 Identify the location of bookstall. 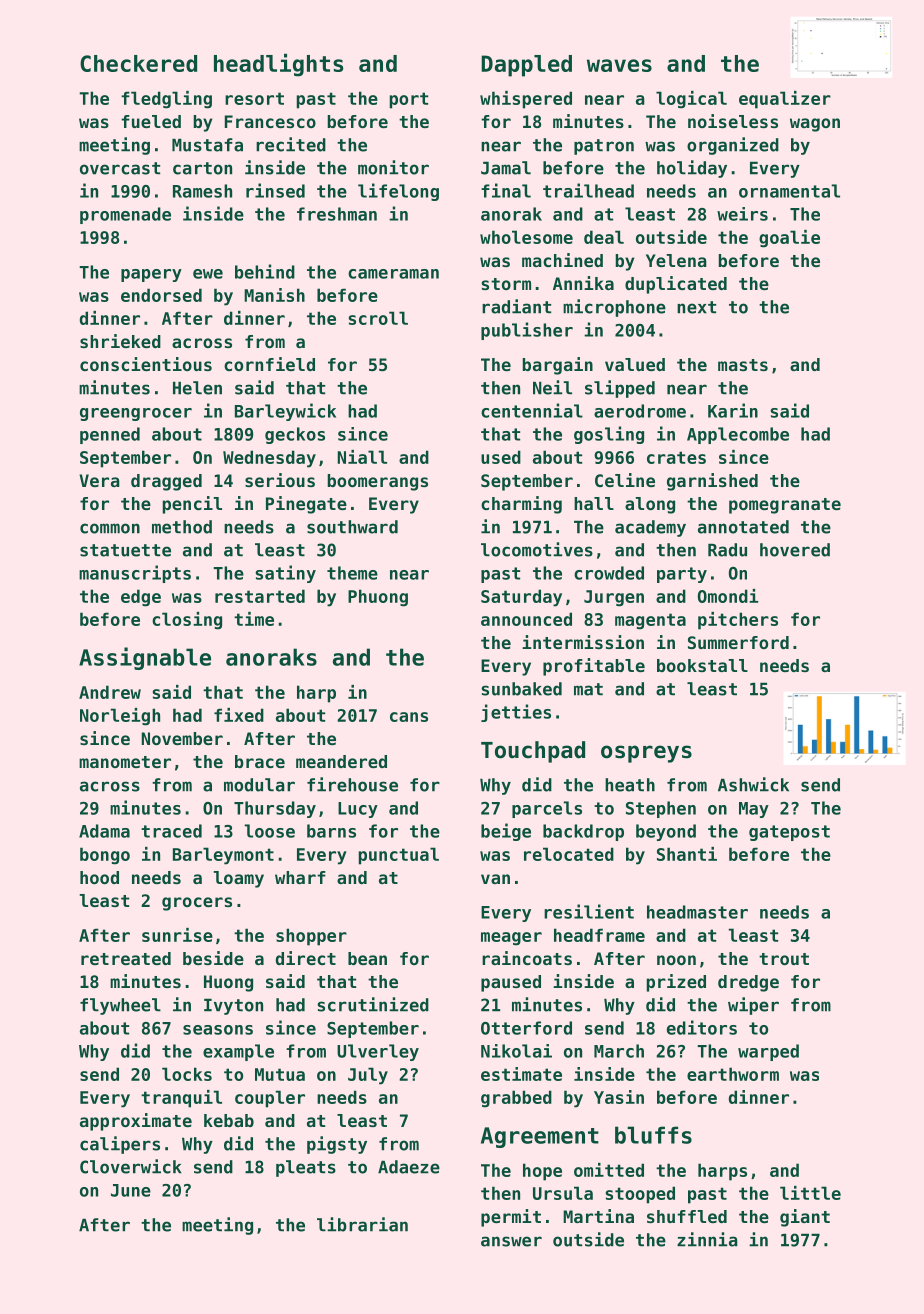
(702, 665).
